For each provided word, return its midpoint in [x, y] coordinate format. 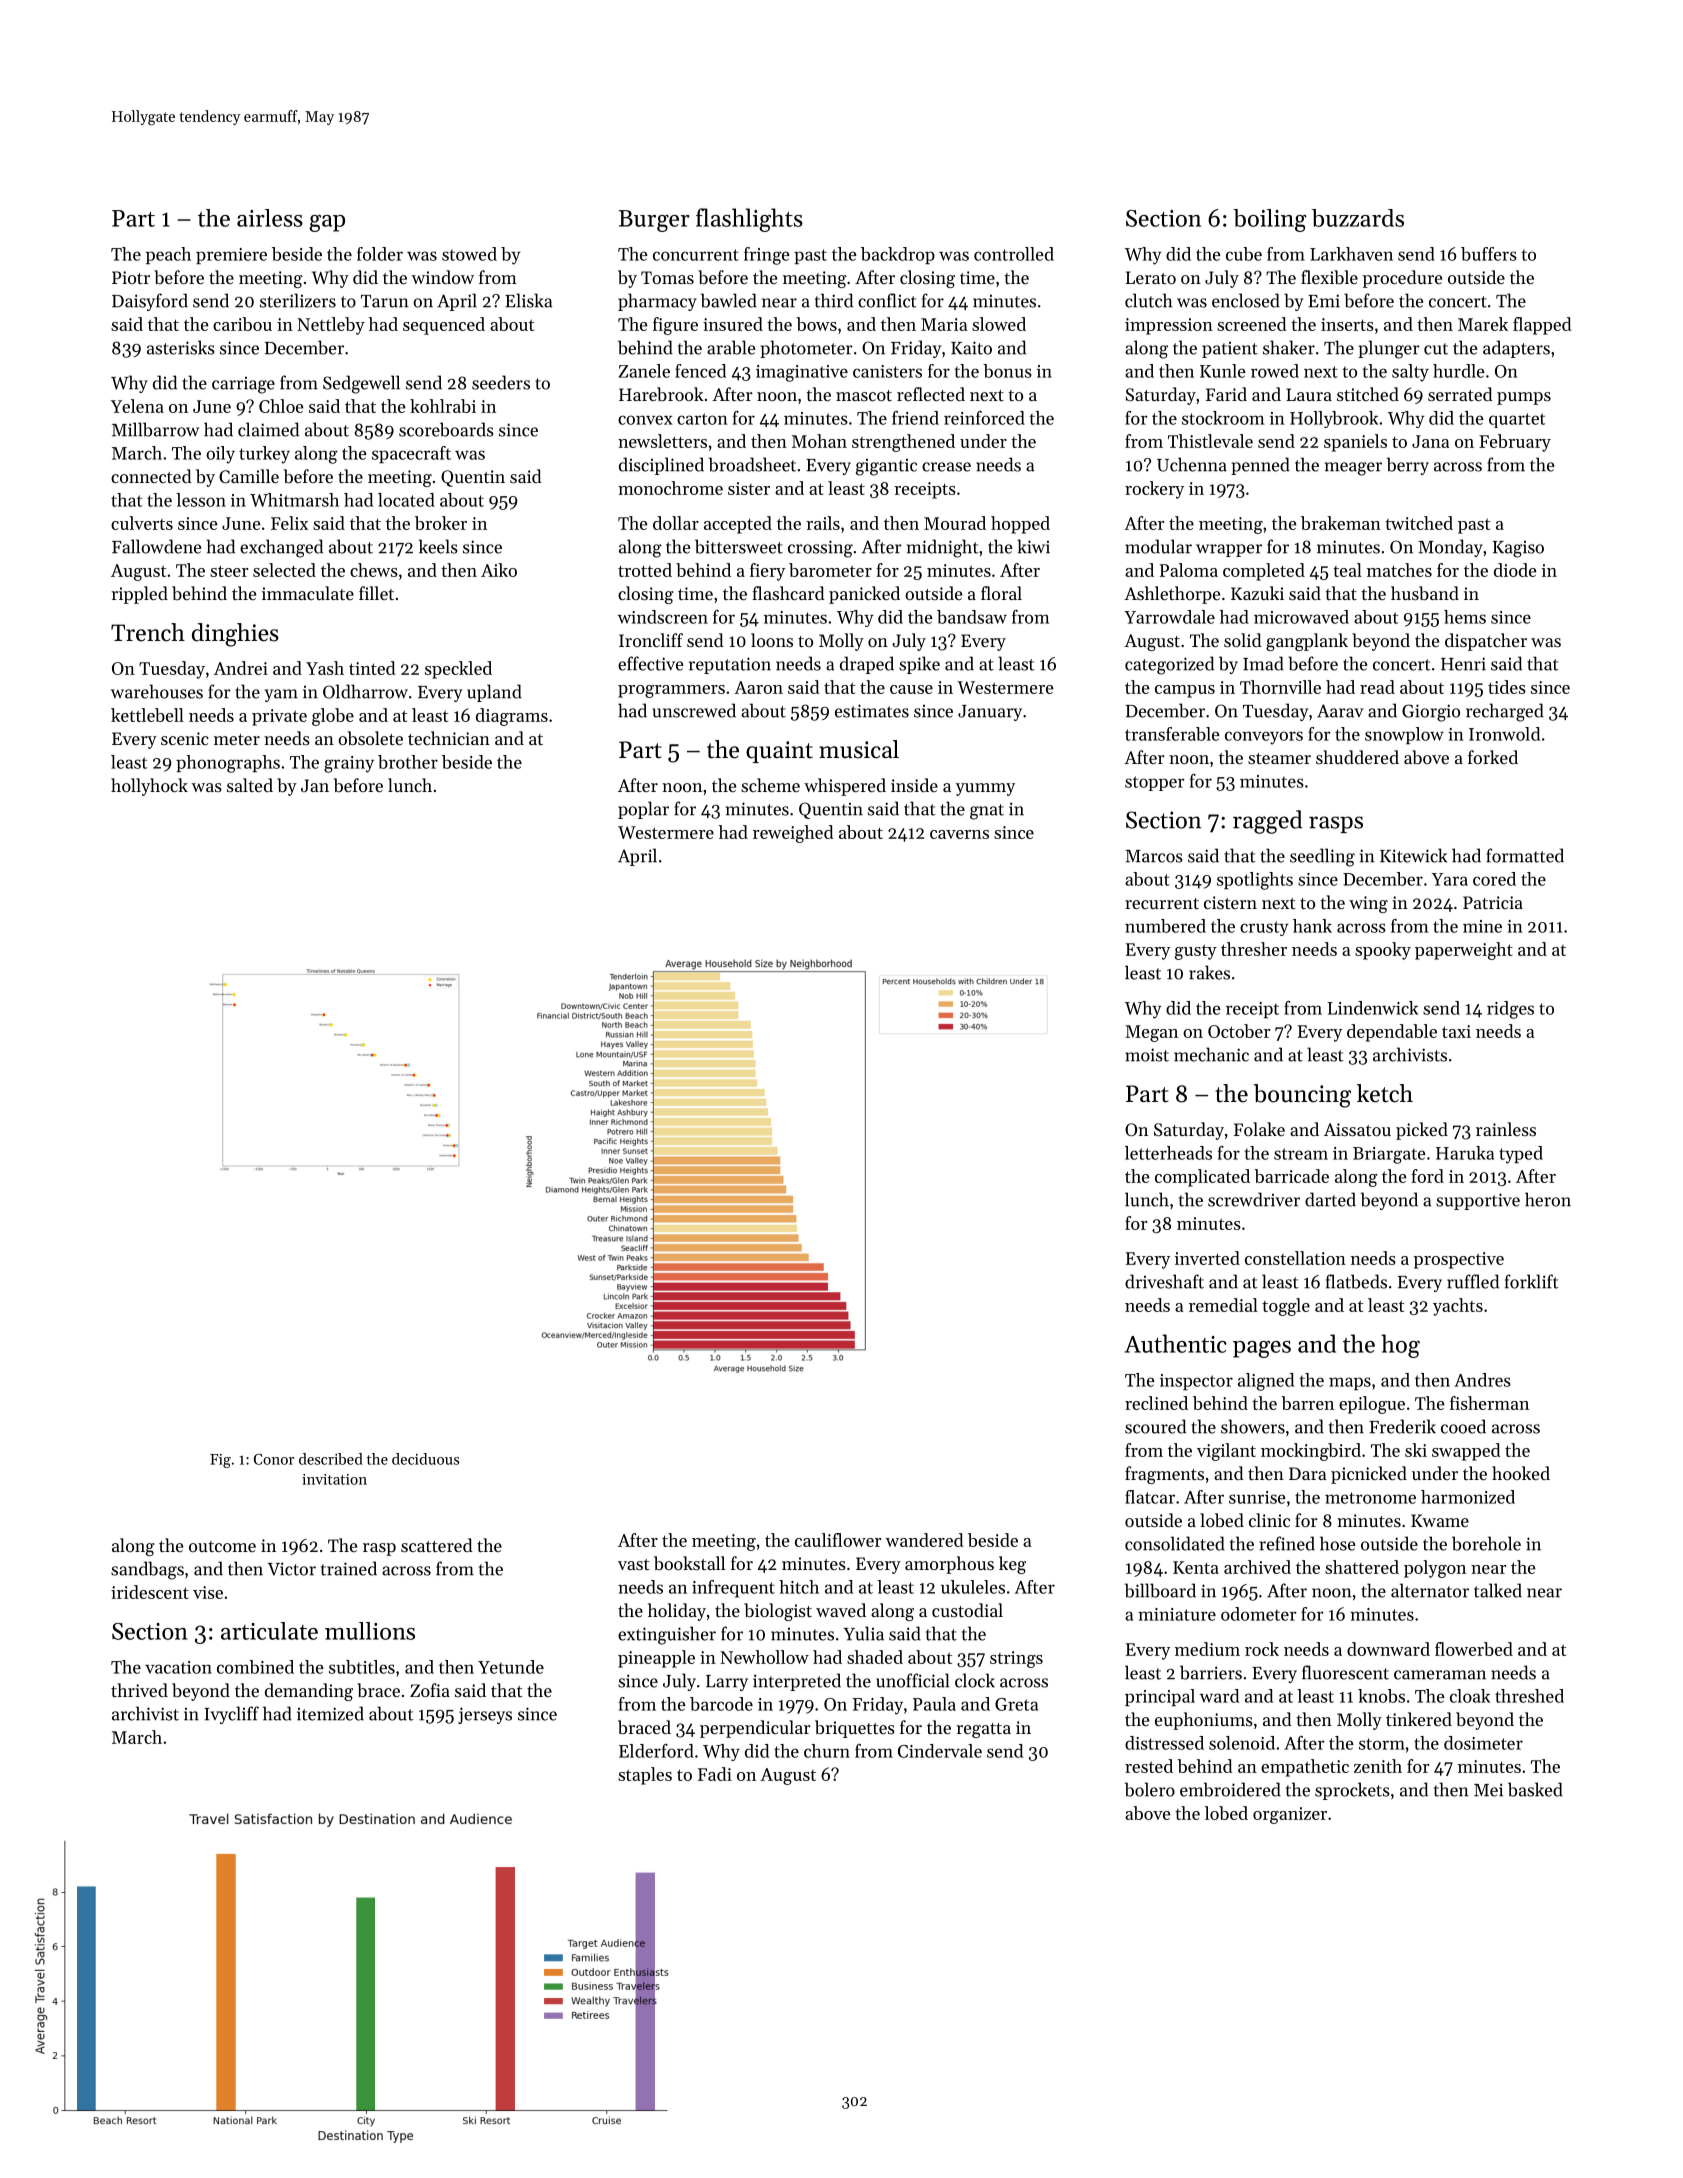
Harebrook [661, 394]
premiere [231, 256]
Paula [934, 1704]
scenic [185, 738]
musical [859, 749]
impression [1169, 326]
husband [1425, 593]
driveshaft [1164, 1281]
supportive [1478, 1201]
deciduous [425, 1459]
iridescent [150, 1592]
